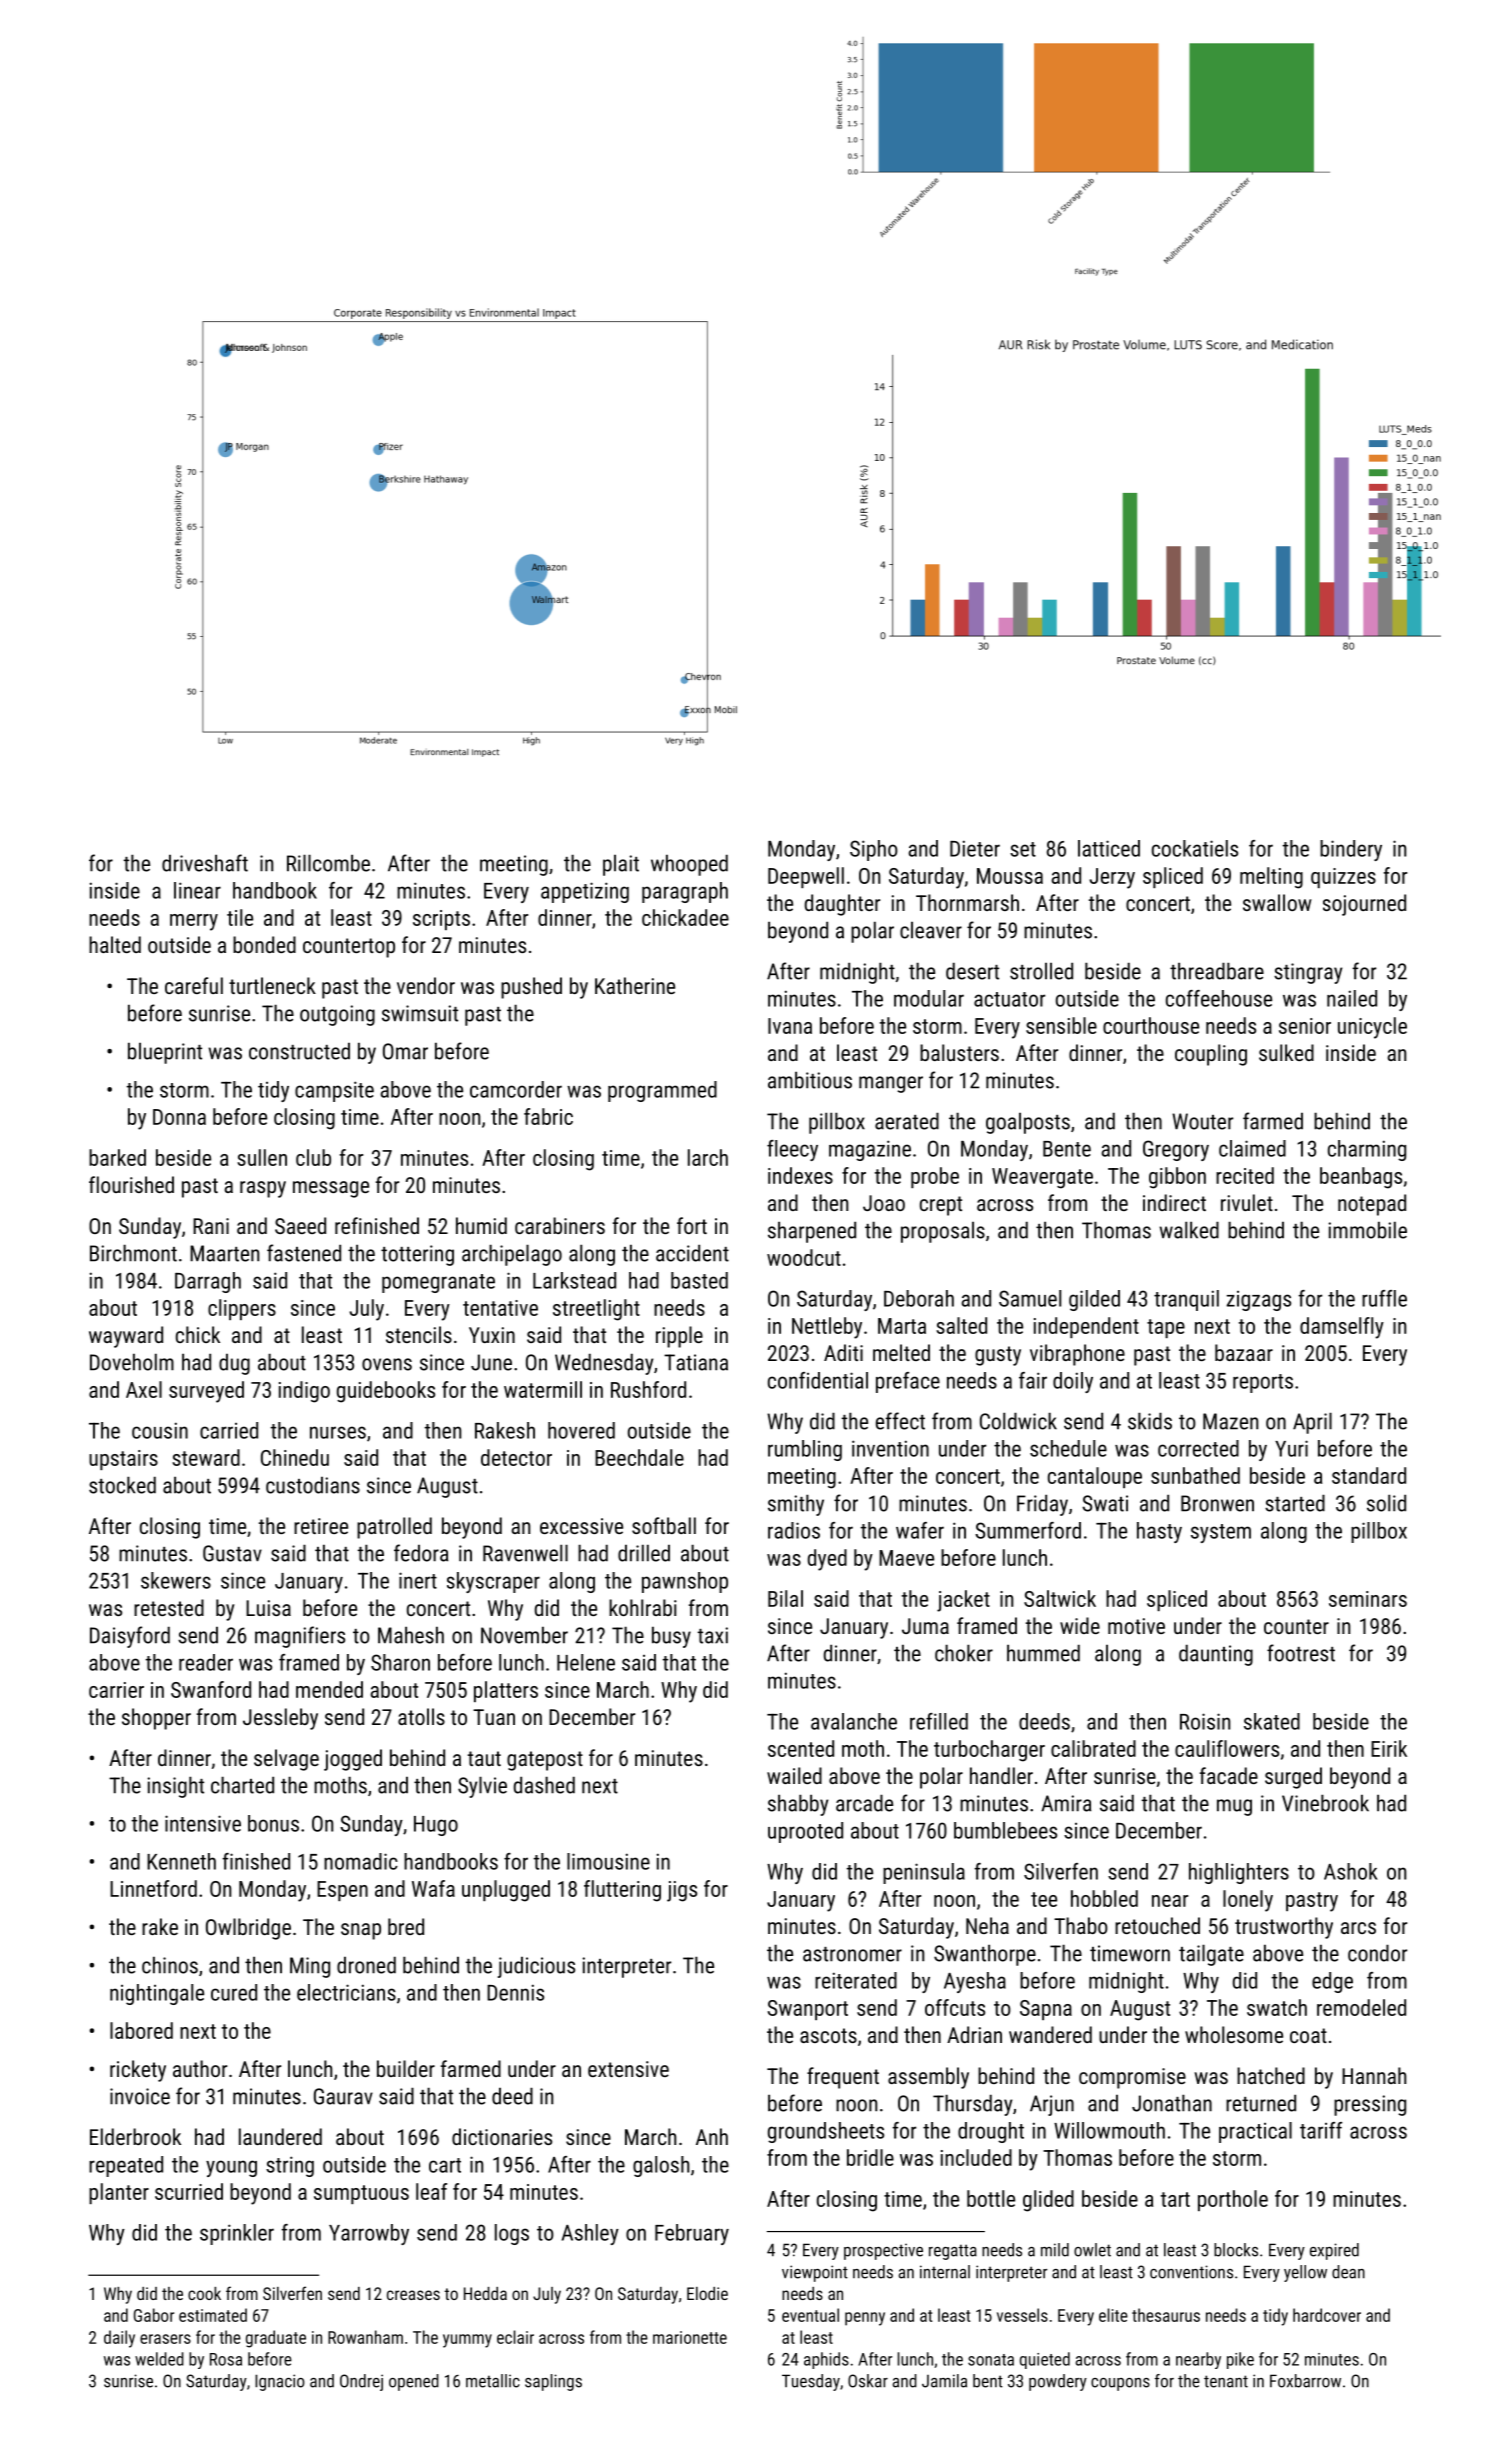 This screenshot has width=1496, height=2464. What do you see at coordinates (1205, 1721) in the screenshot?
I see `Roisin` at bounding box center [1205, 1721].
